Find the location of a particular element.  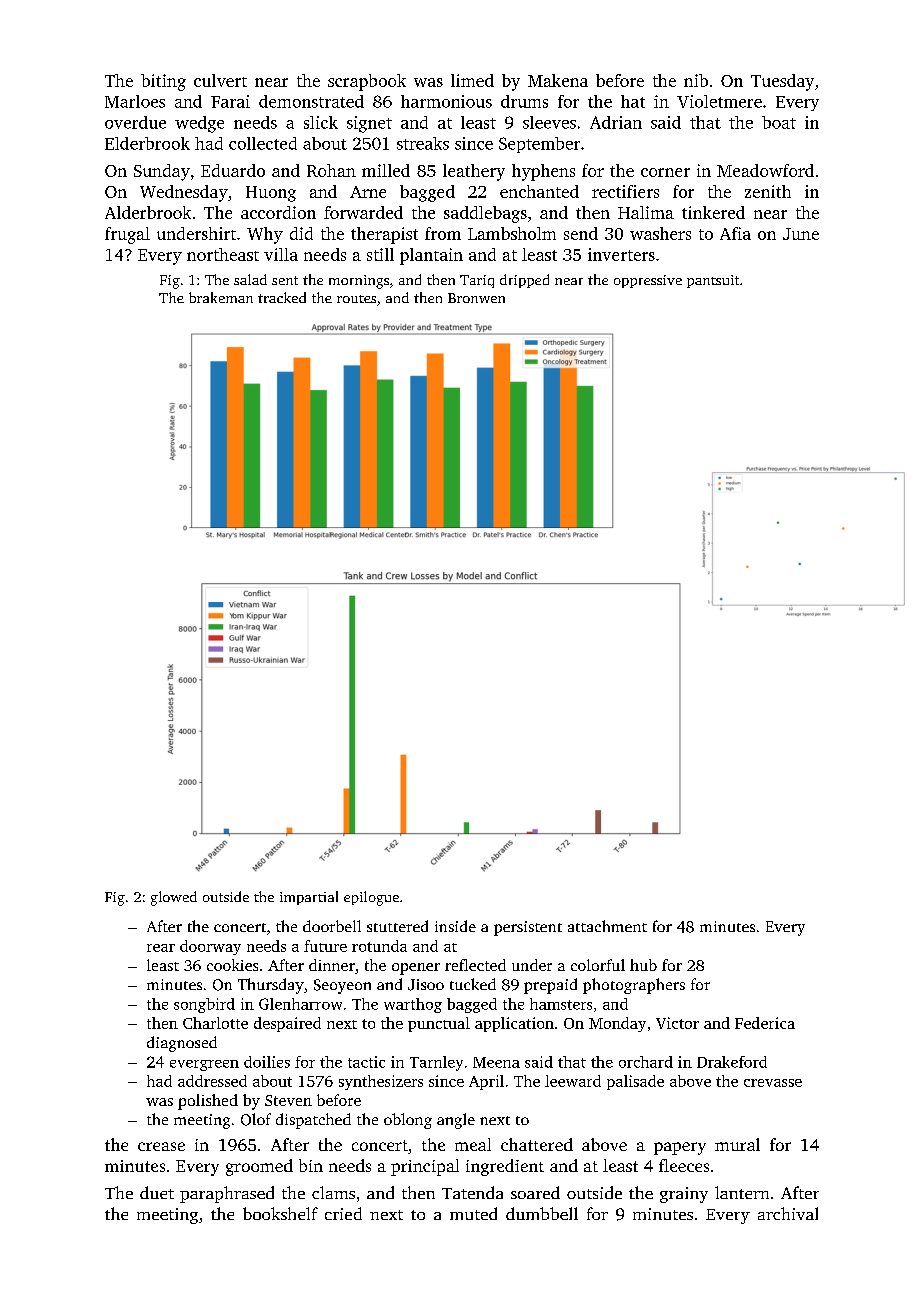

culvert is located at coordinates (220, 80).
